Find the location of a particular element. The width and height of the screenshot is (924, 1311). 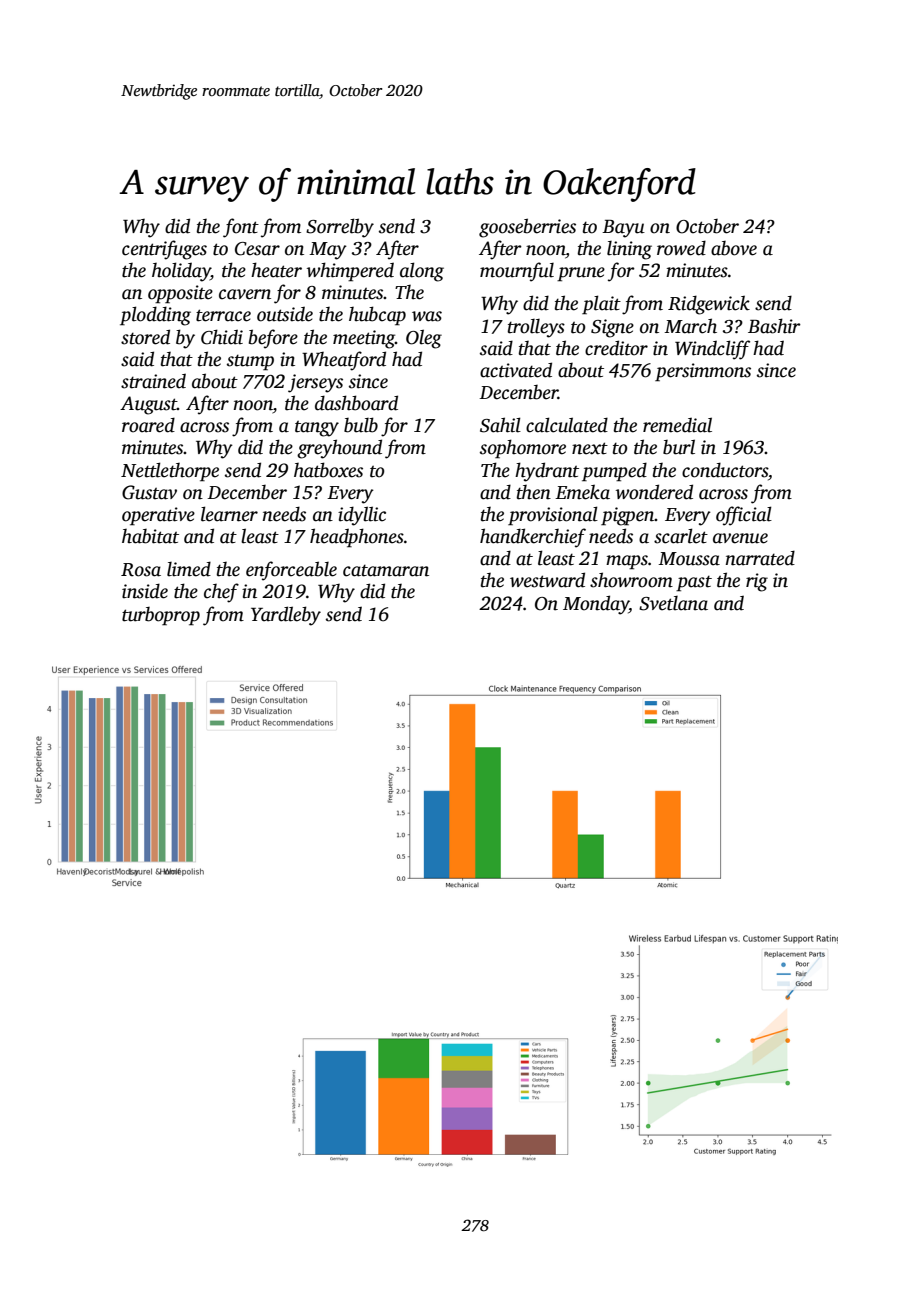

turboprop is located at coordinates (161, 616).
